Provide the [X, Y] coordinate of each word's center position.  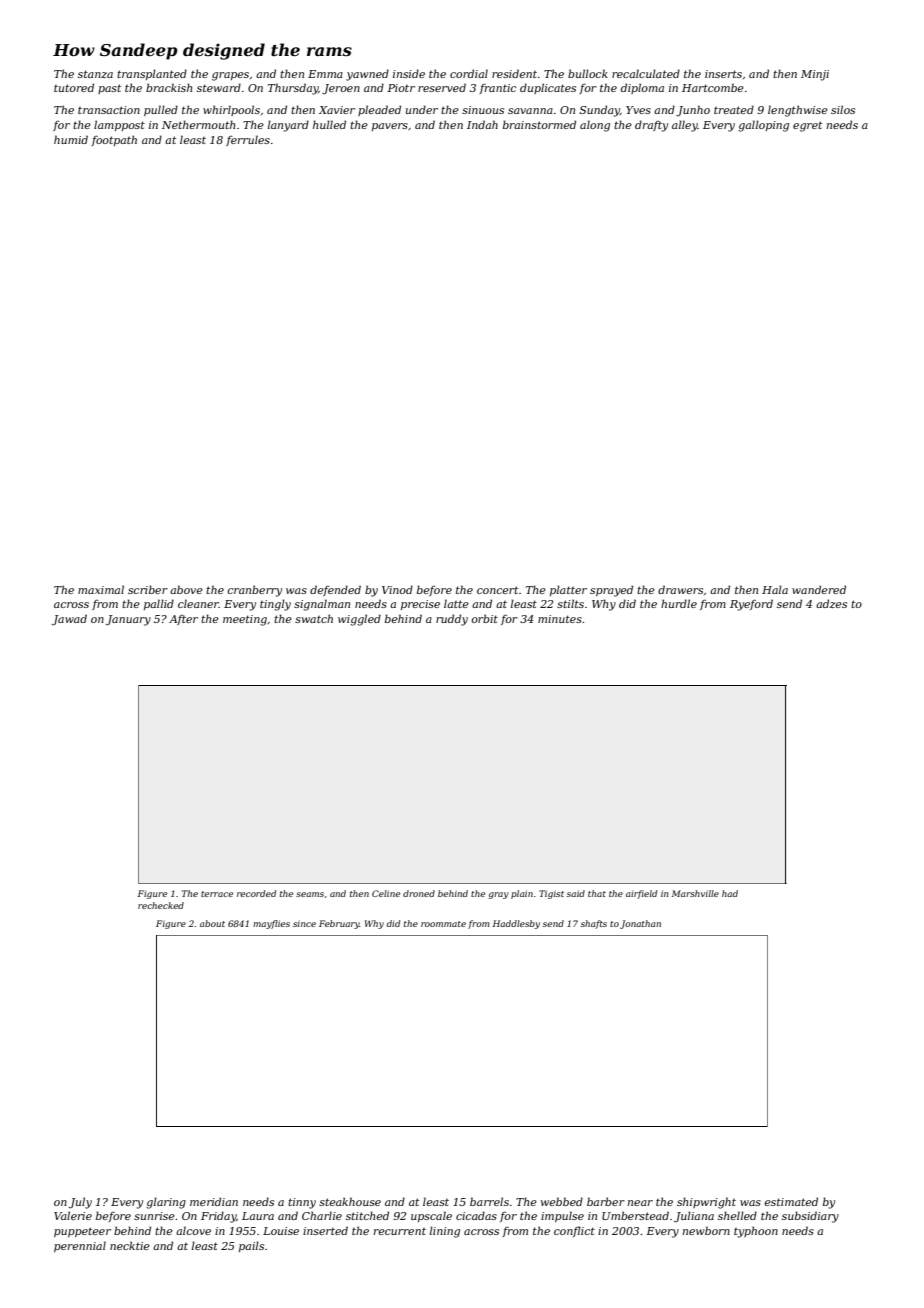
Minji [815, 75]
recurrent [400, 1231]
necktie [130, 1245]
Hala [775, 589]
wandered [819, 589]
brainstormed [539, 124]
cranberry [254, 591]
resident [514, 73]
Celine [386, 893]
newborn [706, 1230]
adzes [831, 603]
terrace [217, 894]
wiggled [359, 620]
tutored [74, 87]
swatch [314, 618]
